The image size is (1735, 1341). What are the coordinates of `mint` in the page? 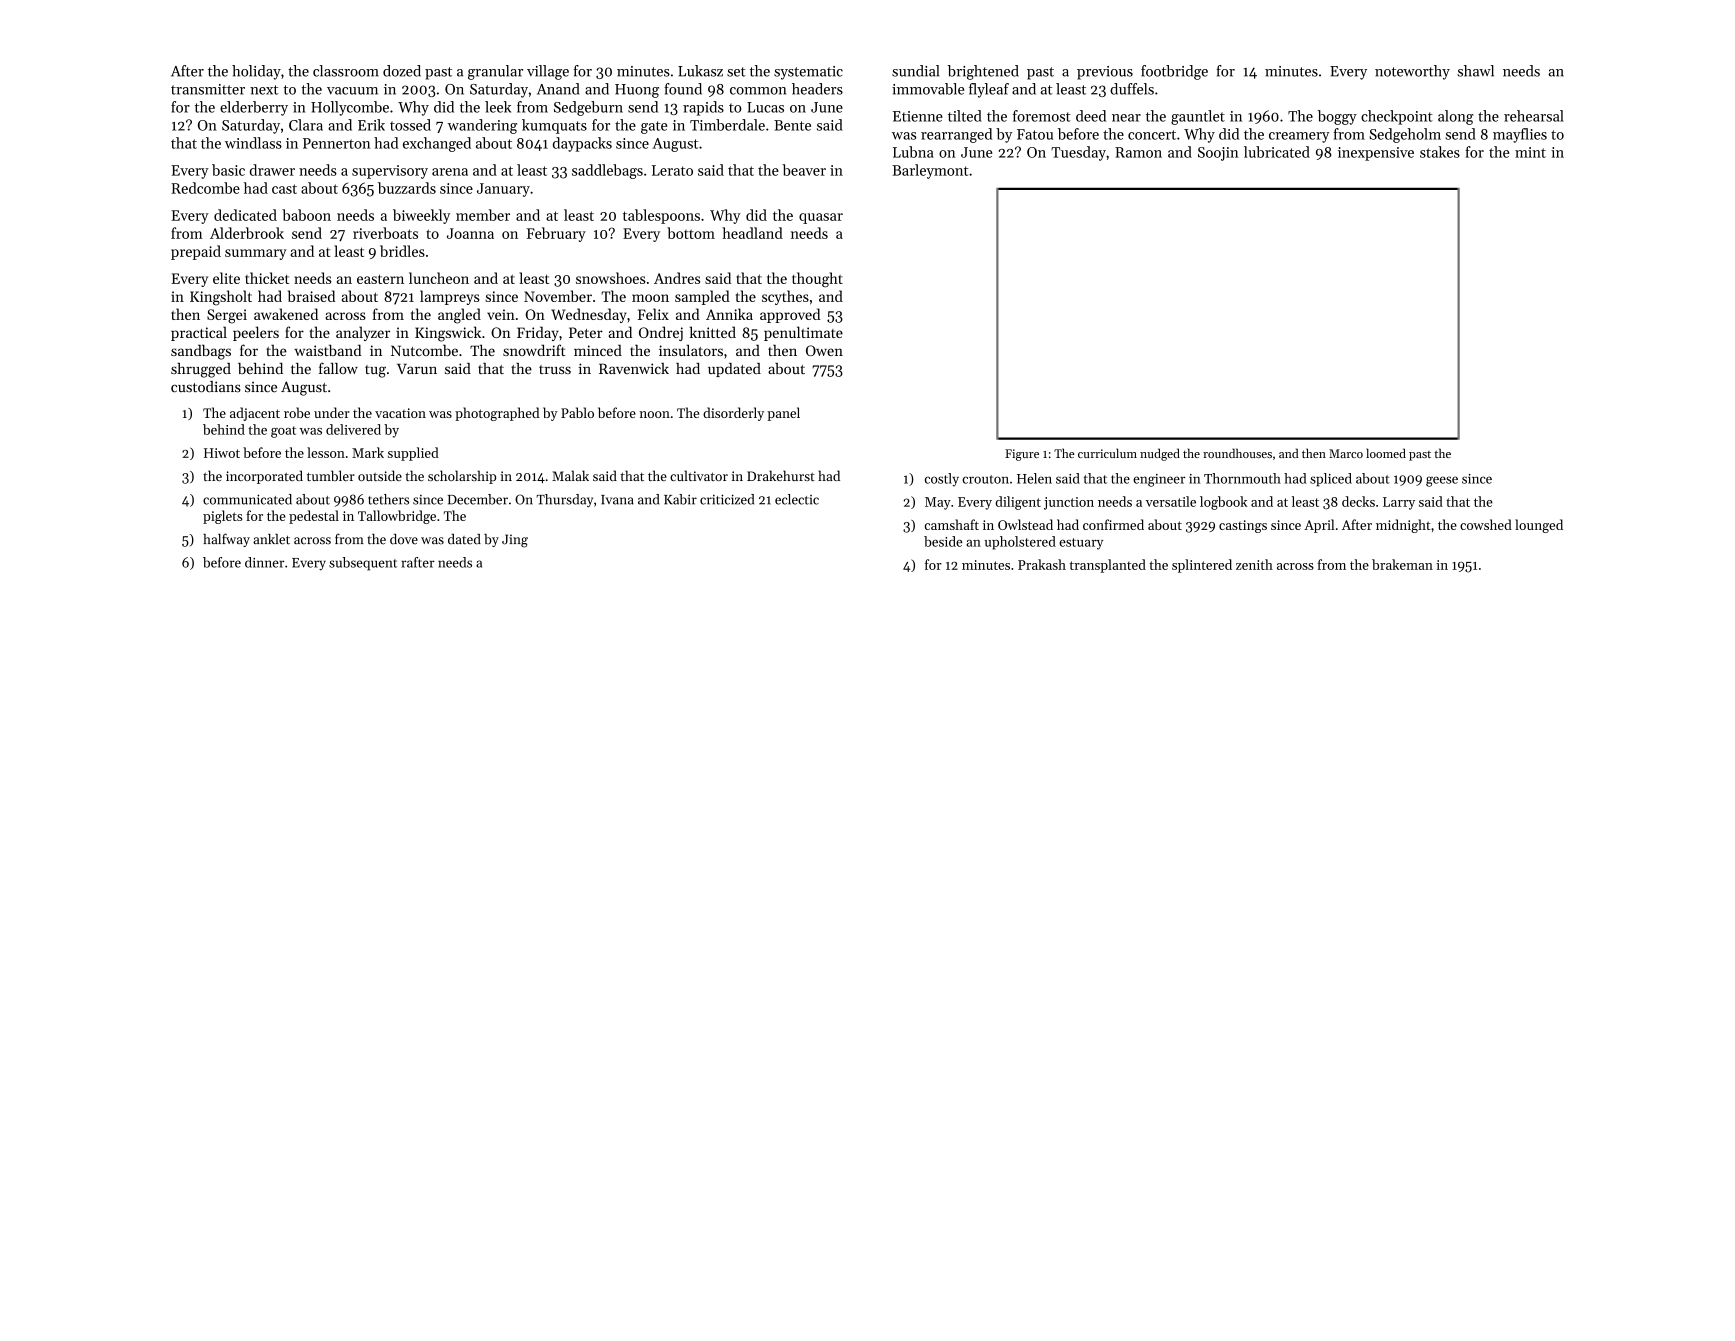 It's located at (1530, 152).
